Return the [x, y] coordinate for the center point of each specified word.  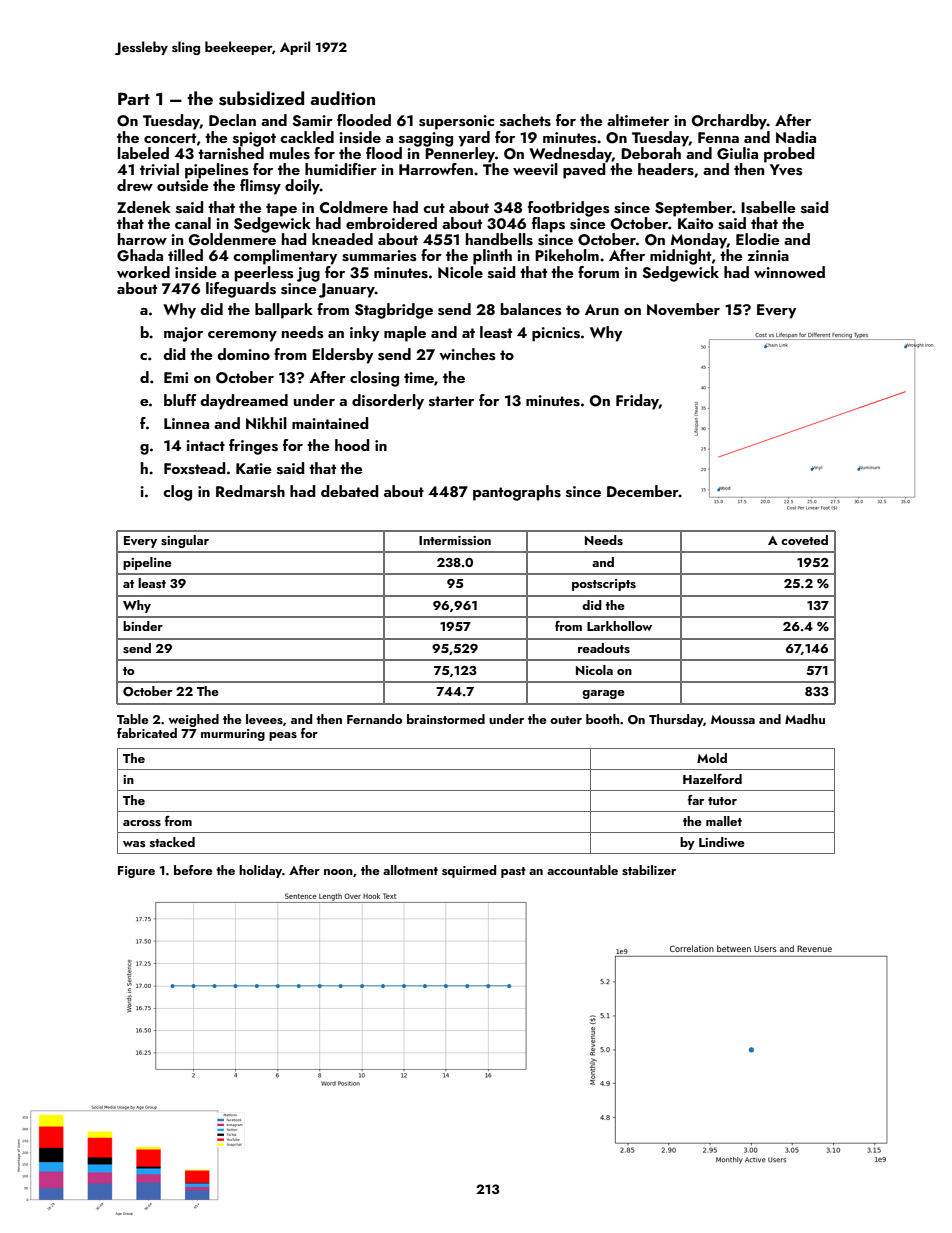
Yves [786, 170]
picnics [556, 334]
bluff [180, 400]
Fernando [374, 719]
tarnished [231, 153]
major [183, 334]
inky [364, 334]
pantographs [517, 493]
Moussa [733, 719]
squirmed [469, 871]
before [193, 870]
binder [143, 626]
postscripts [604, 585]
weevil [535, 169]
